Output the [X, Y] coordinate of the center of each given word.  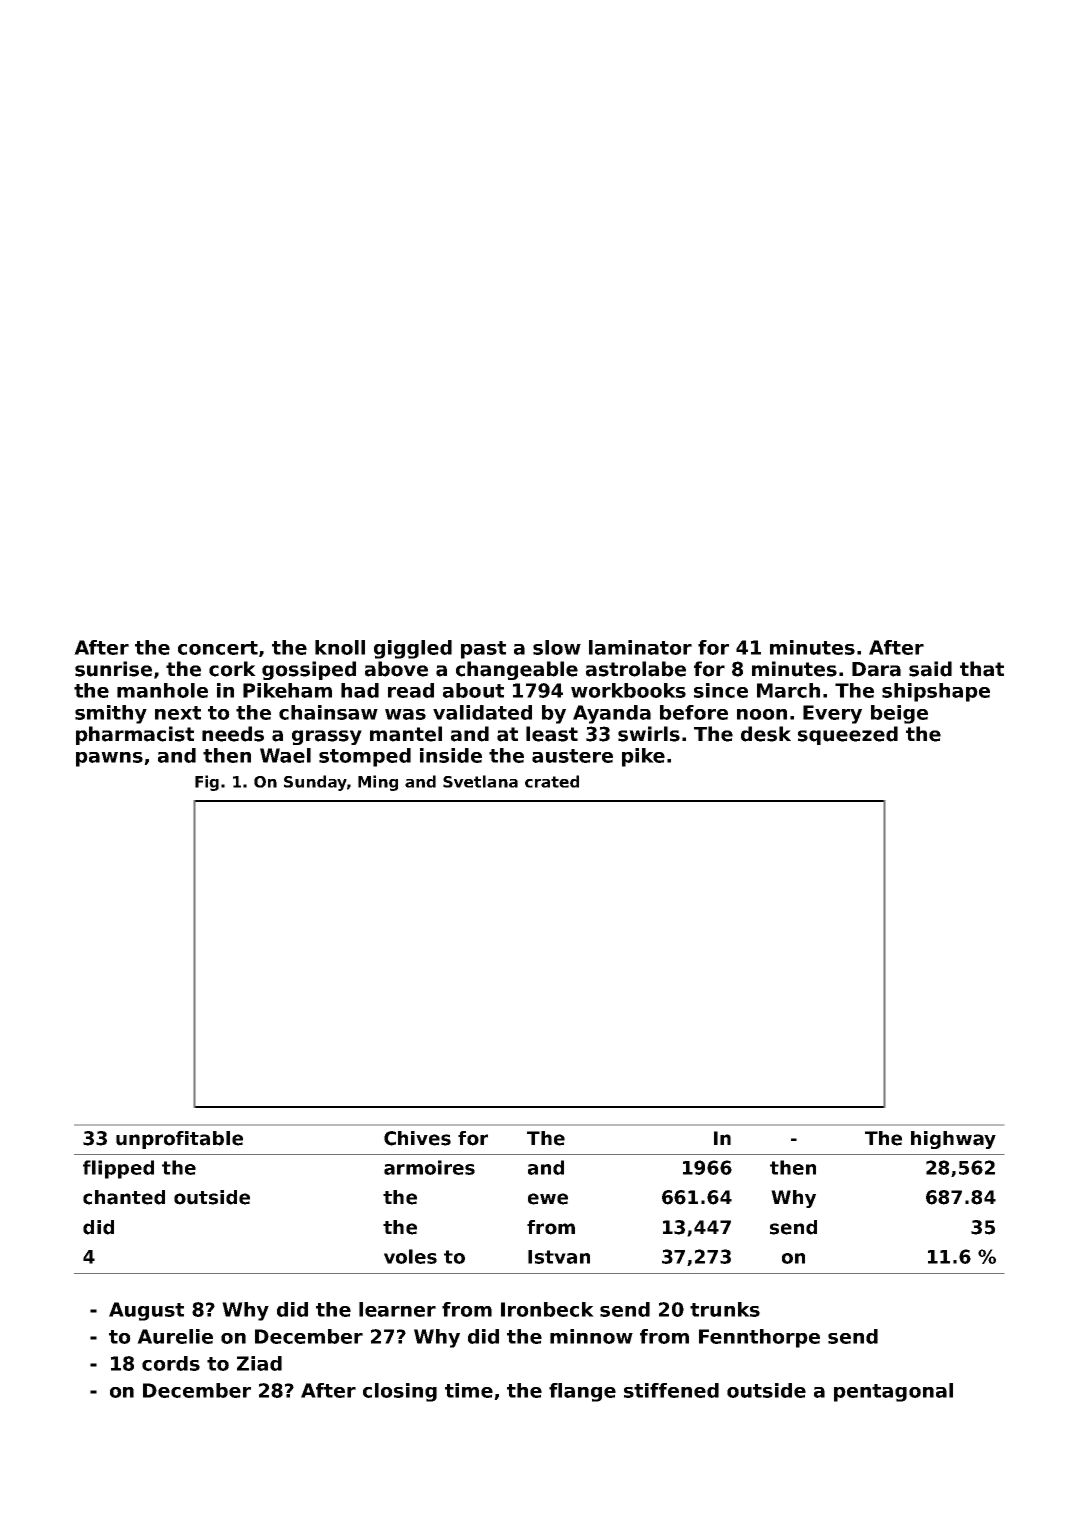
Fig [207, 783]
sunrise [113, 669]
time [469, 1390]
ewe [548, 1199]
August [146, 1311]
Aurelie [175, 1336]
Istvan [559, 1257]
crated [552, 781]
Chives [417, 1138]
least [552, 734]
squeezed [848, 735]
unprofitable [179, 1140]
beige [899, 714]
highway [953, 1140]
